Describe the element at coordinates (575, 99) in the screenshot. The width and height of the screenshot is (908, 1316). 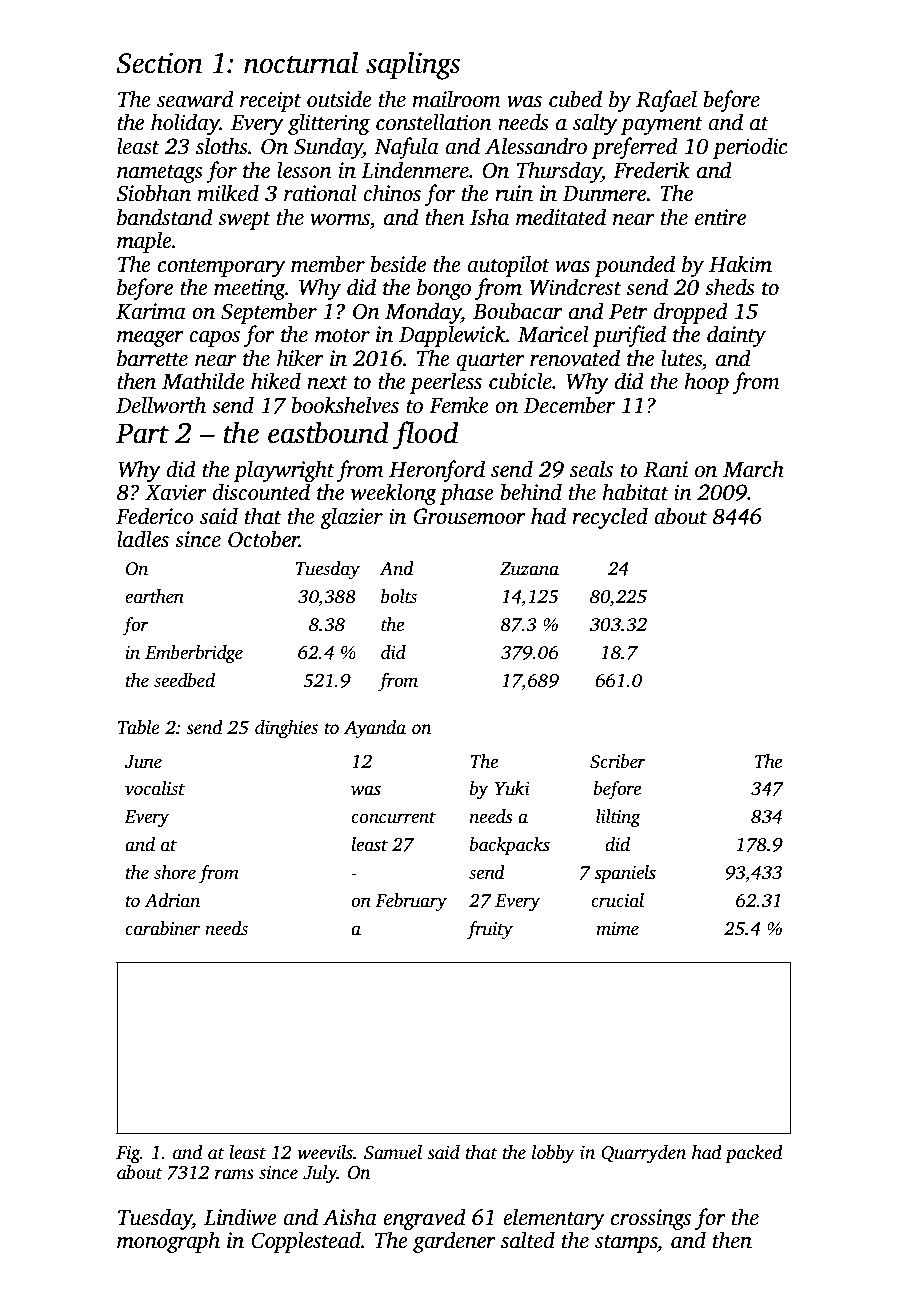
I see `cubed` at that location.
